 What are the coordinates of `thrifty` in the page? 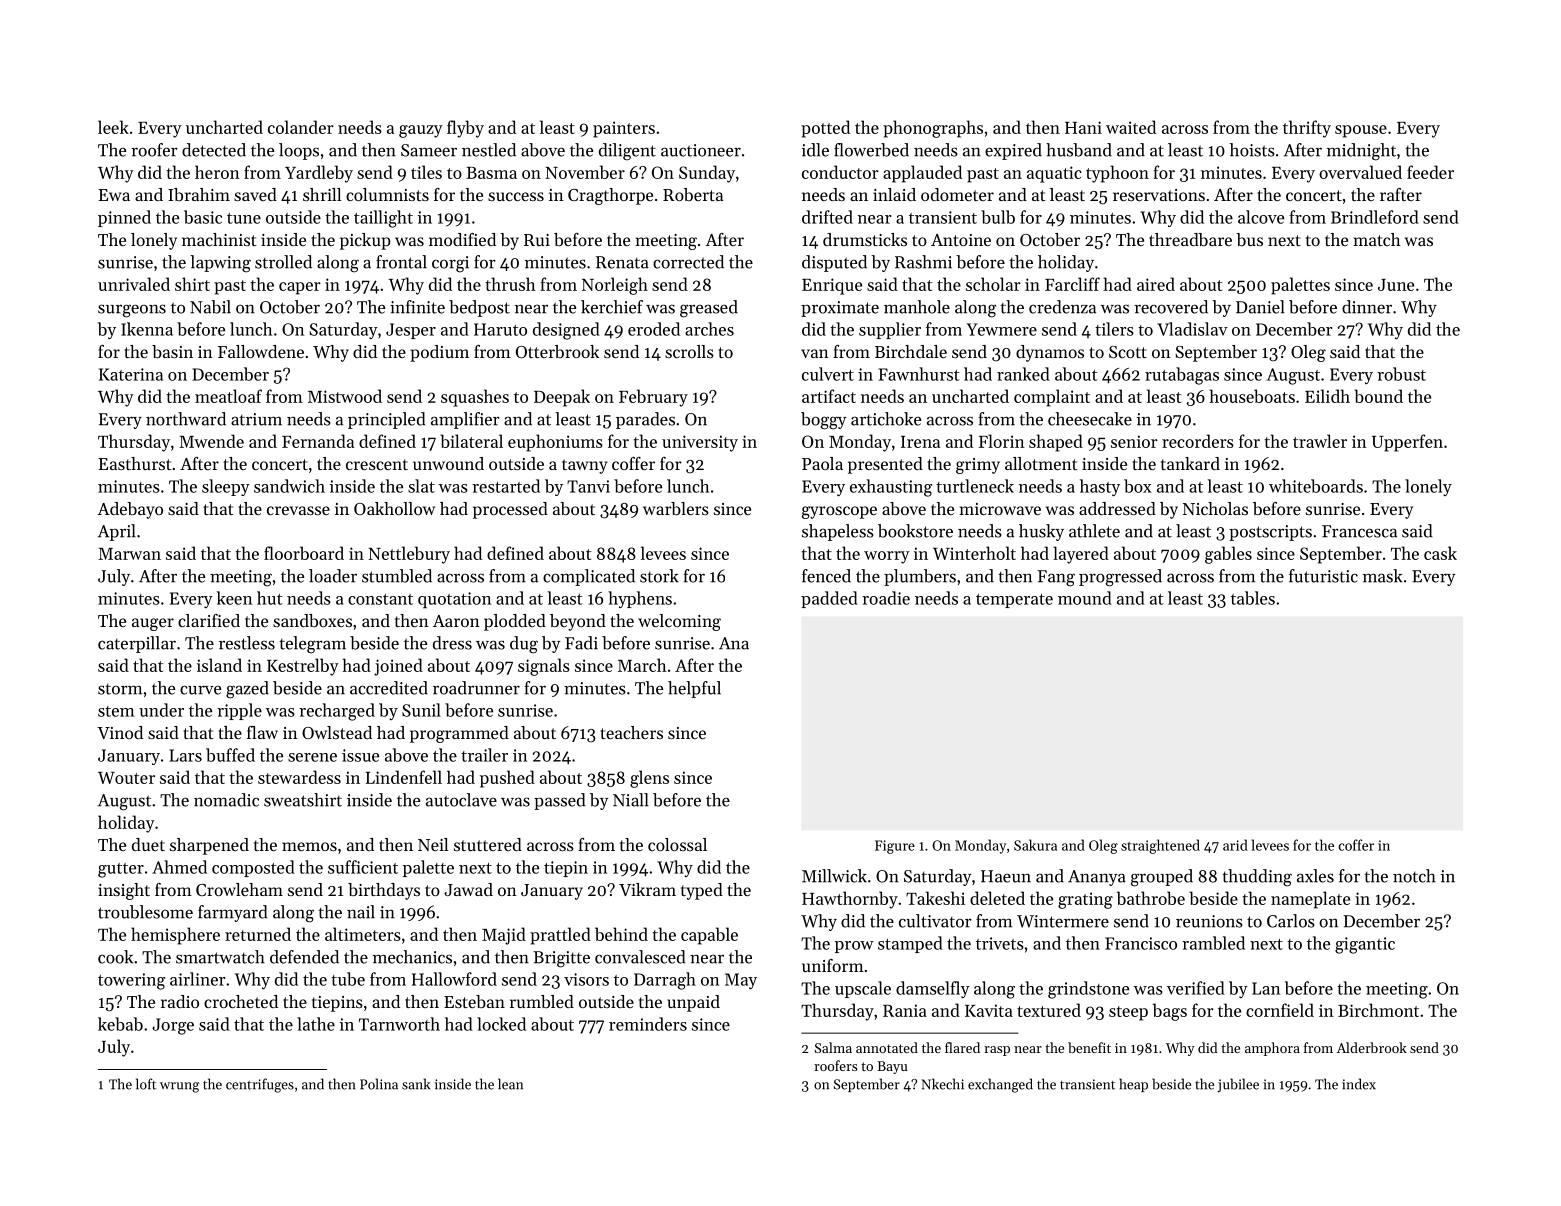 It's located at (1307, 129).
